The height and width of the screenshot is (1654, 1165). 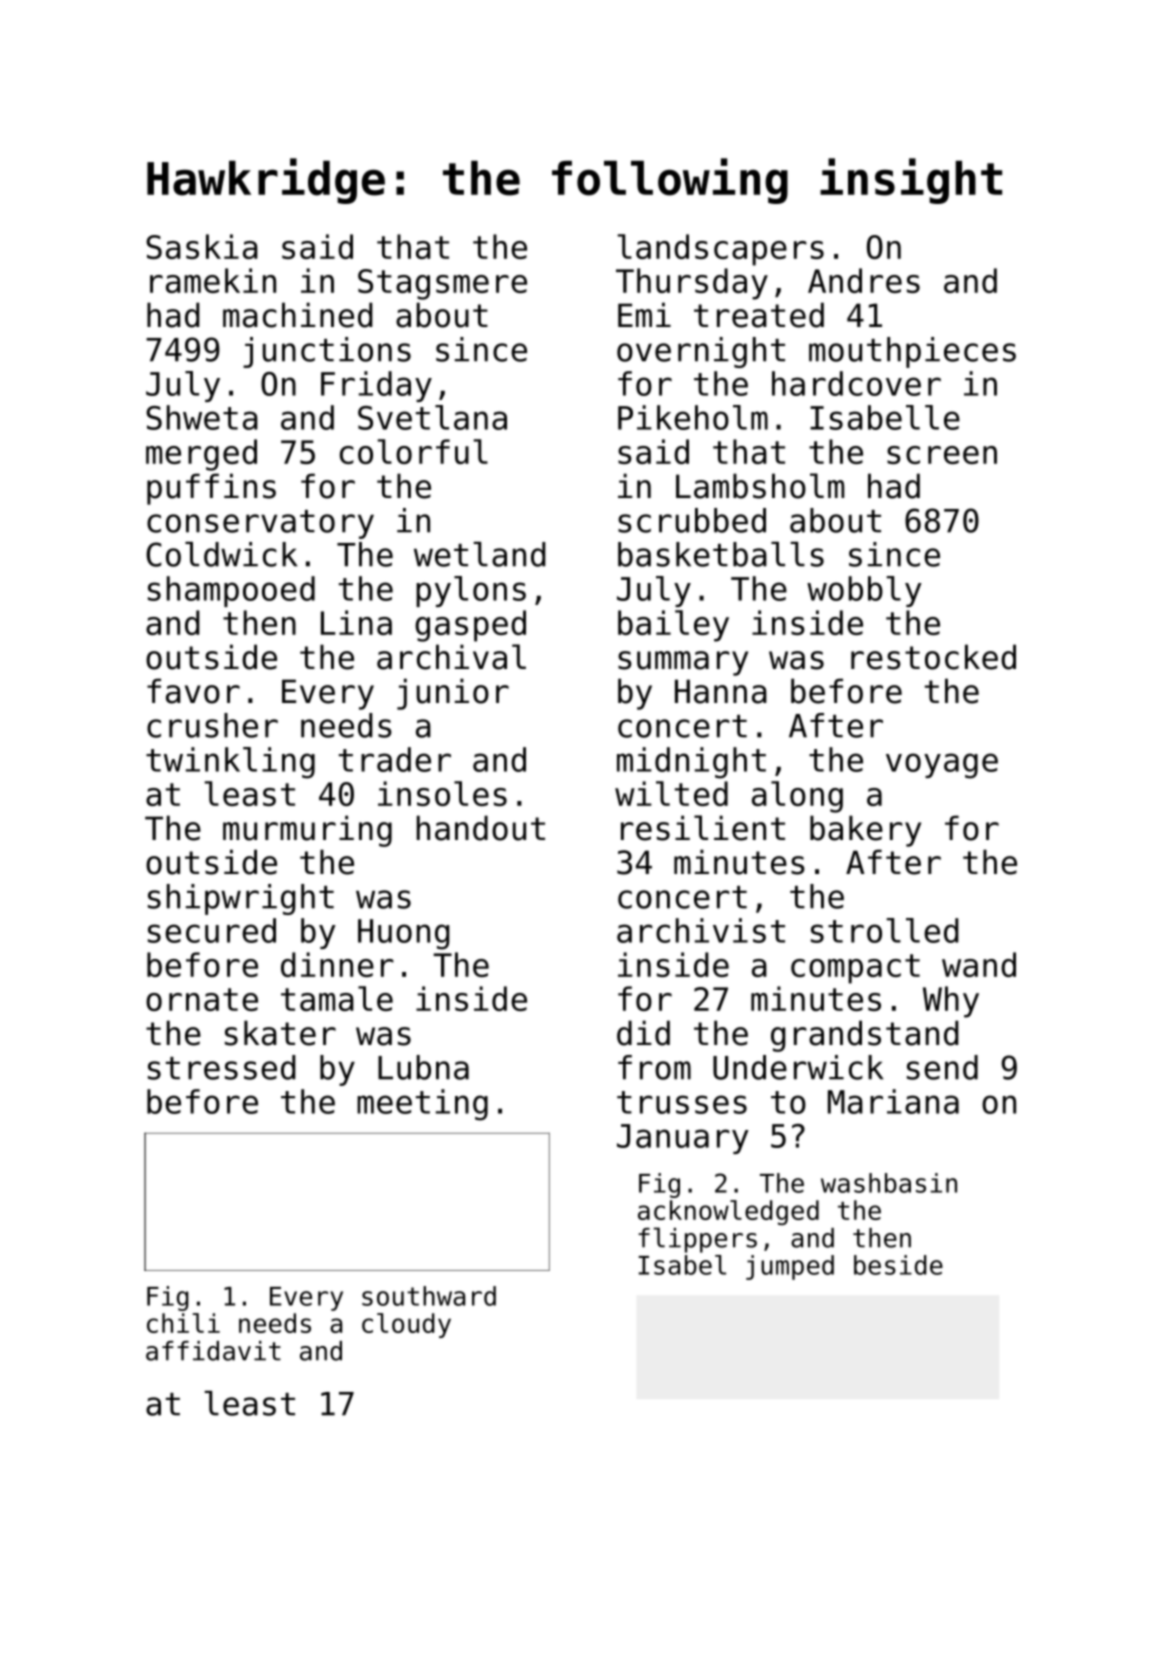 What do you see at coordinates (692, 520) in the screenshot?
I see `scrubbed` at bounding box center [692, 520].
